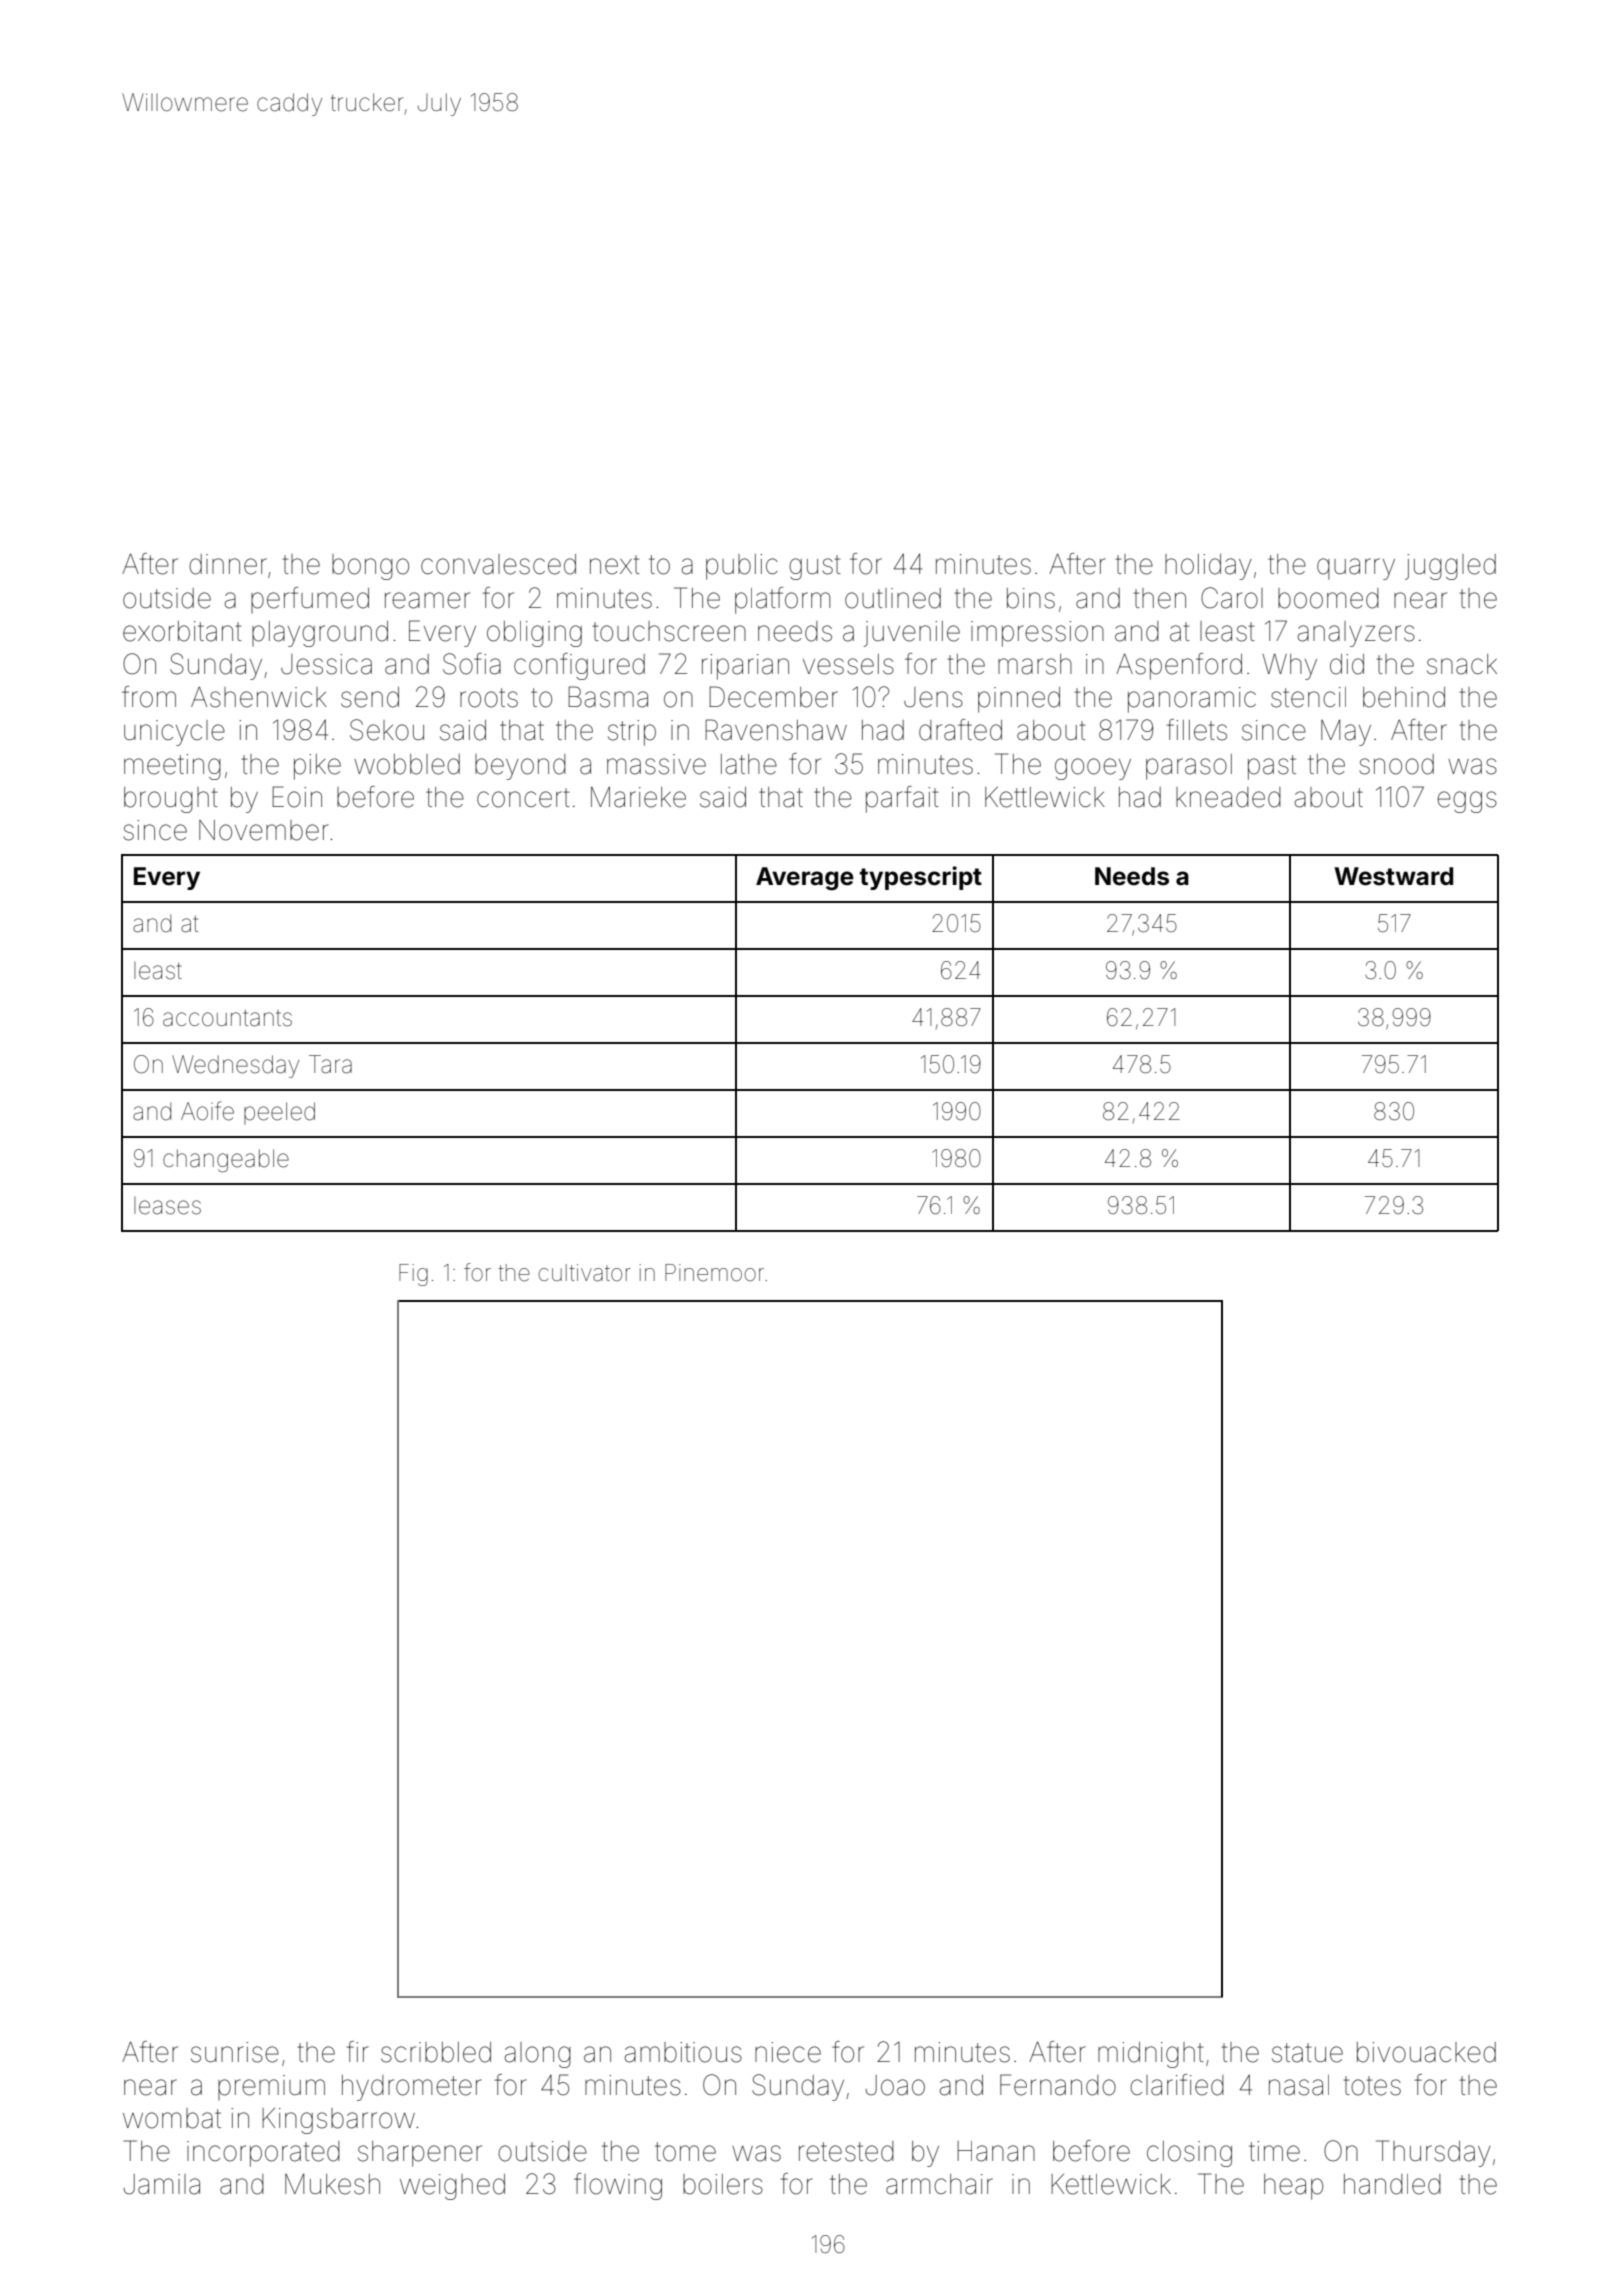 This image has height=2292, width=1620. Describe the element at coordinates (714, 1273) in the image. I see `Pinemoor` at that location.
